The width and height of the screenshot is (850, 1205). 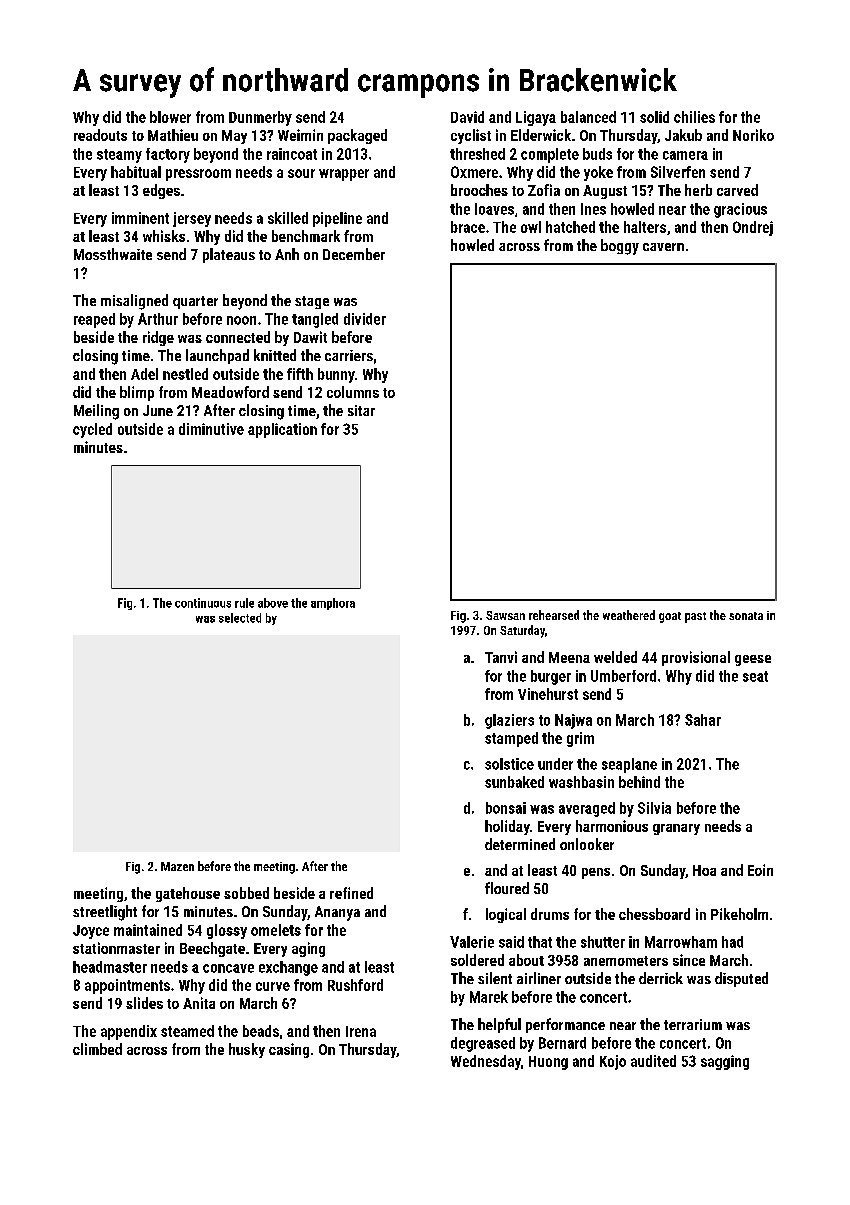 What do you see at coordinates (613, 1062) in the screenshot?
I see `Kojo` at bounding box center [613, 1062].
